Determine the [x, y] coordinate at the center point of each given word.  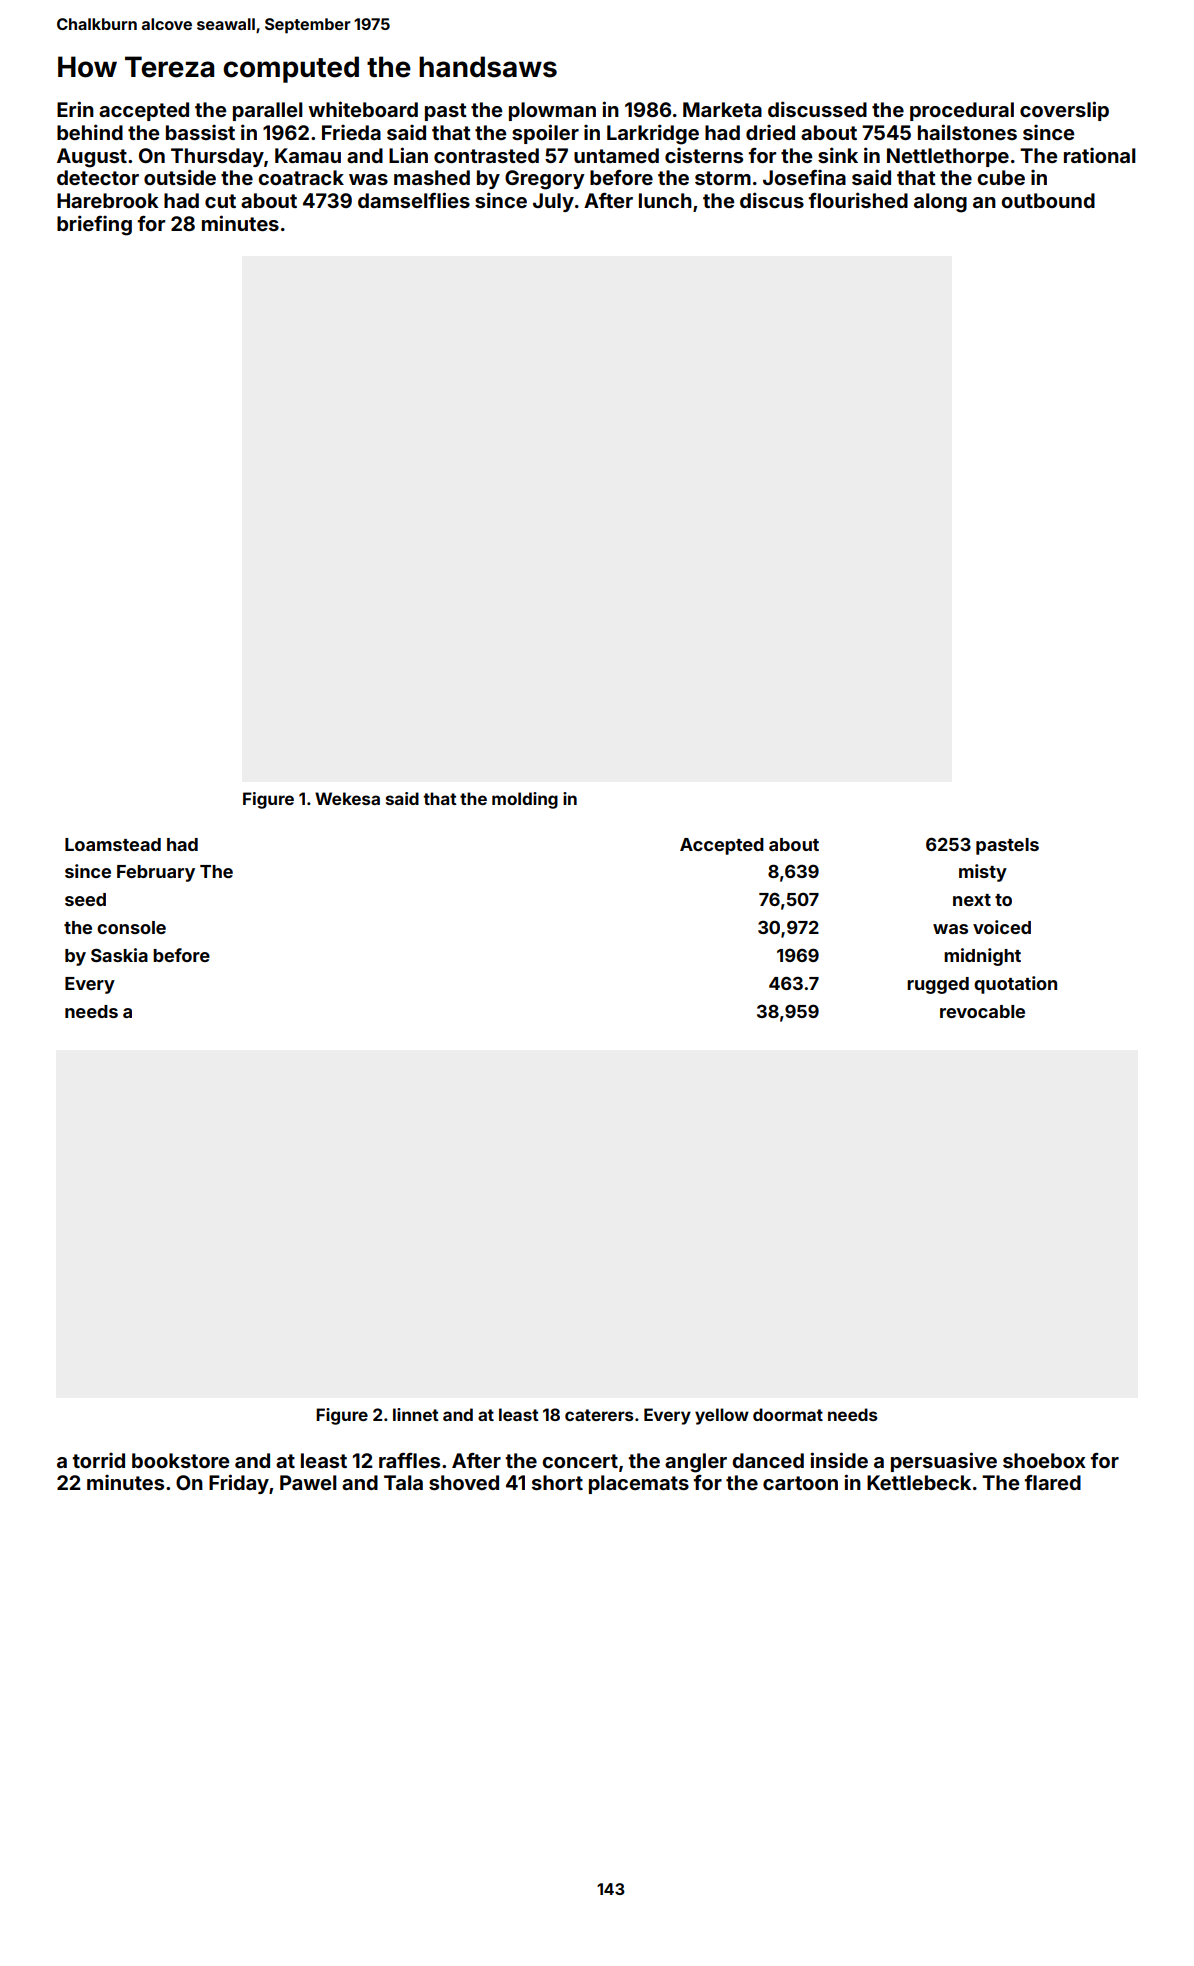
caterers [599, 1415]
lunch [665, 200]
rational [1100, 155]
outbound [1048, 200]
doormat [788, 1414]
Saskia [119, 955]
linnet [415, 1414]
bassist [200, 132]
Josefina [804, 177]
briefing [94, 225]
